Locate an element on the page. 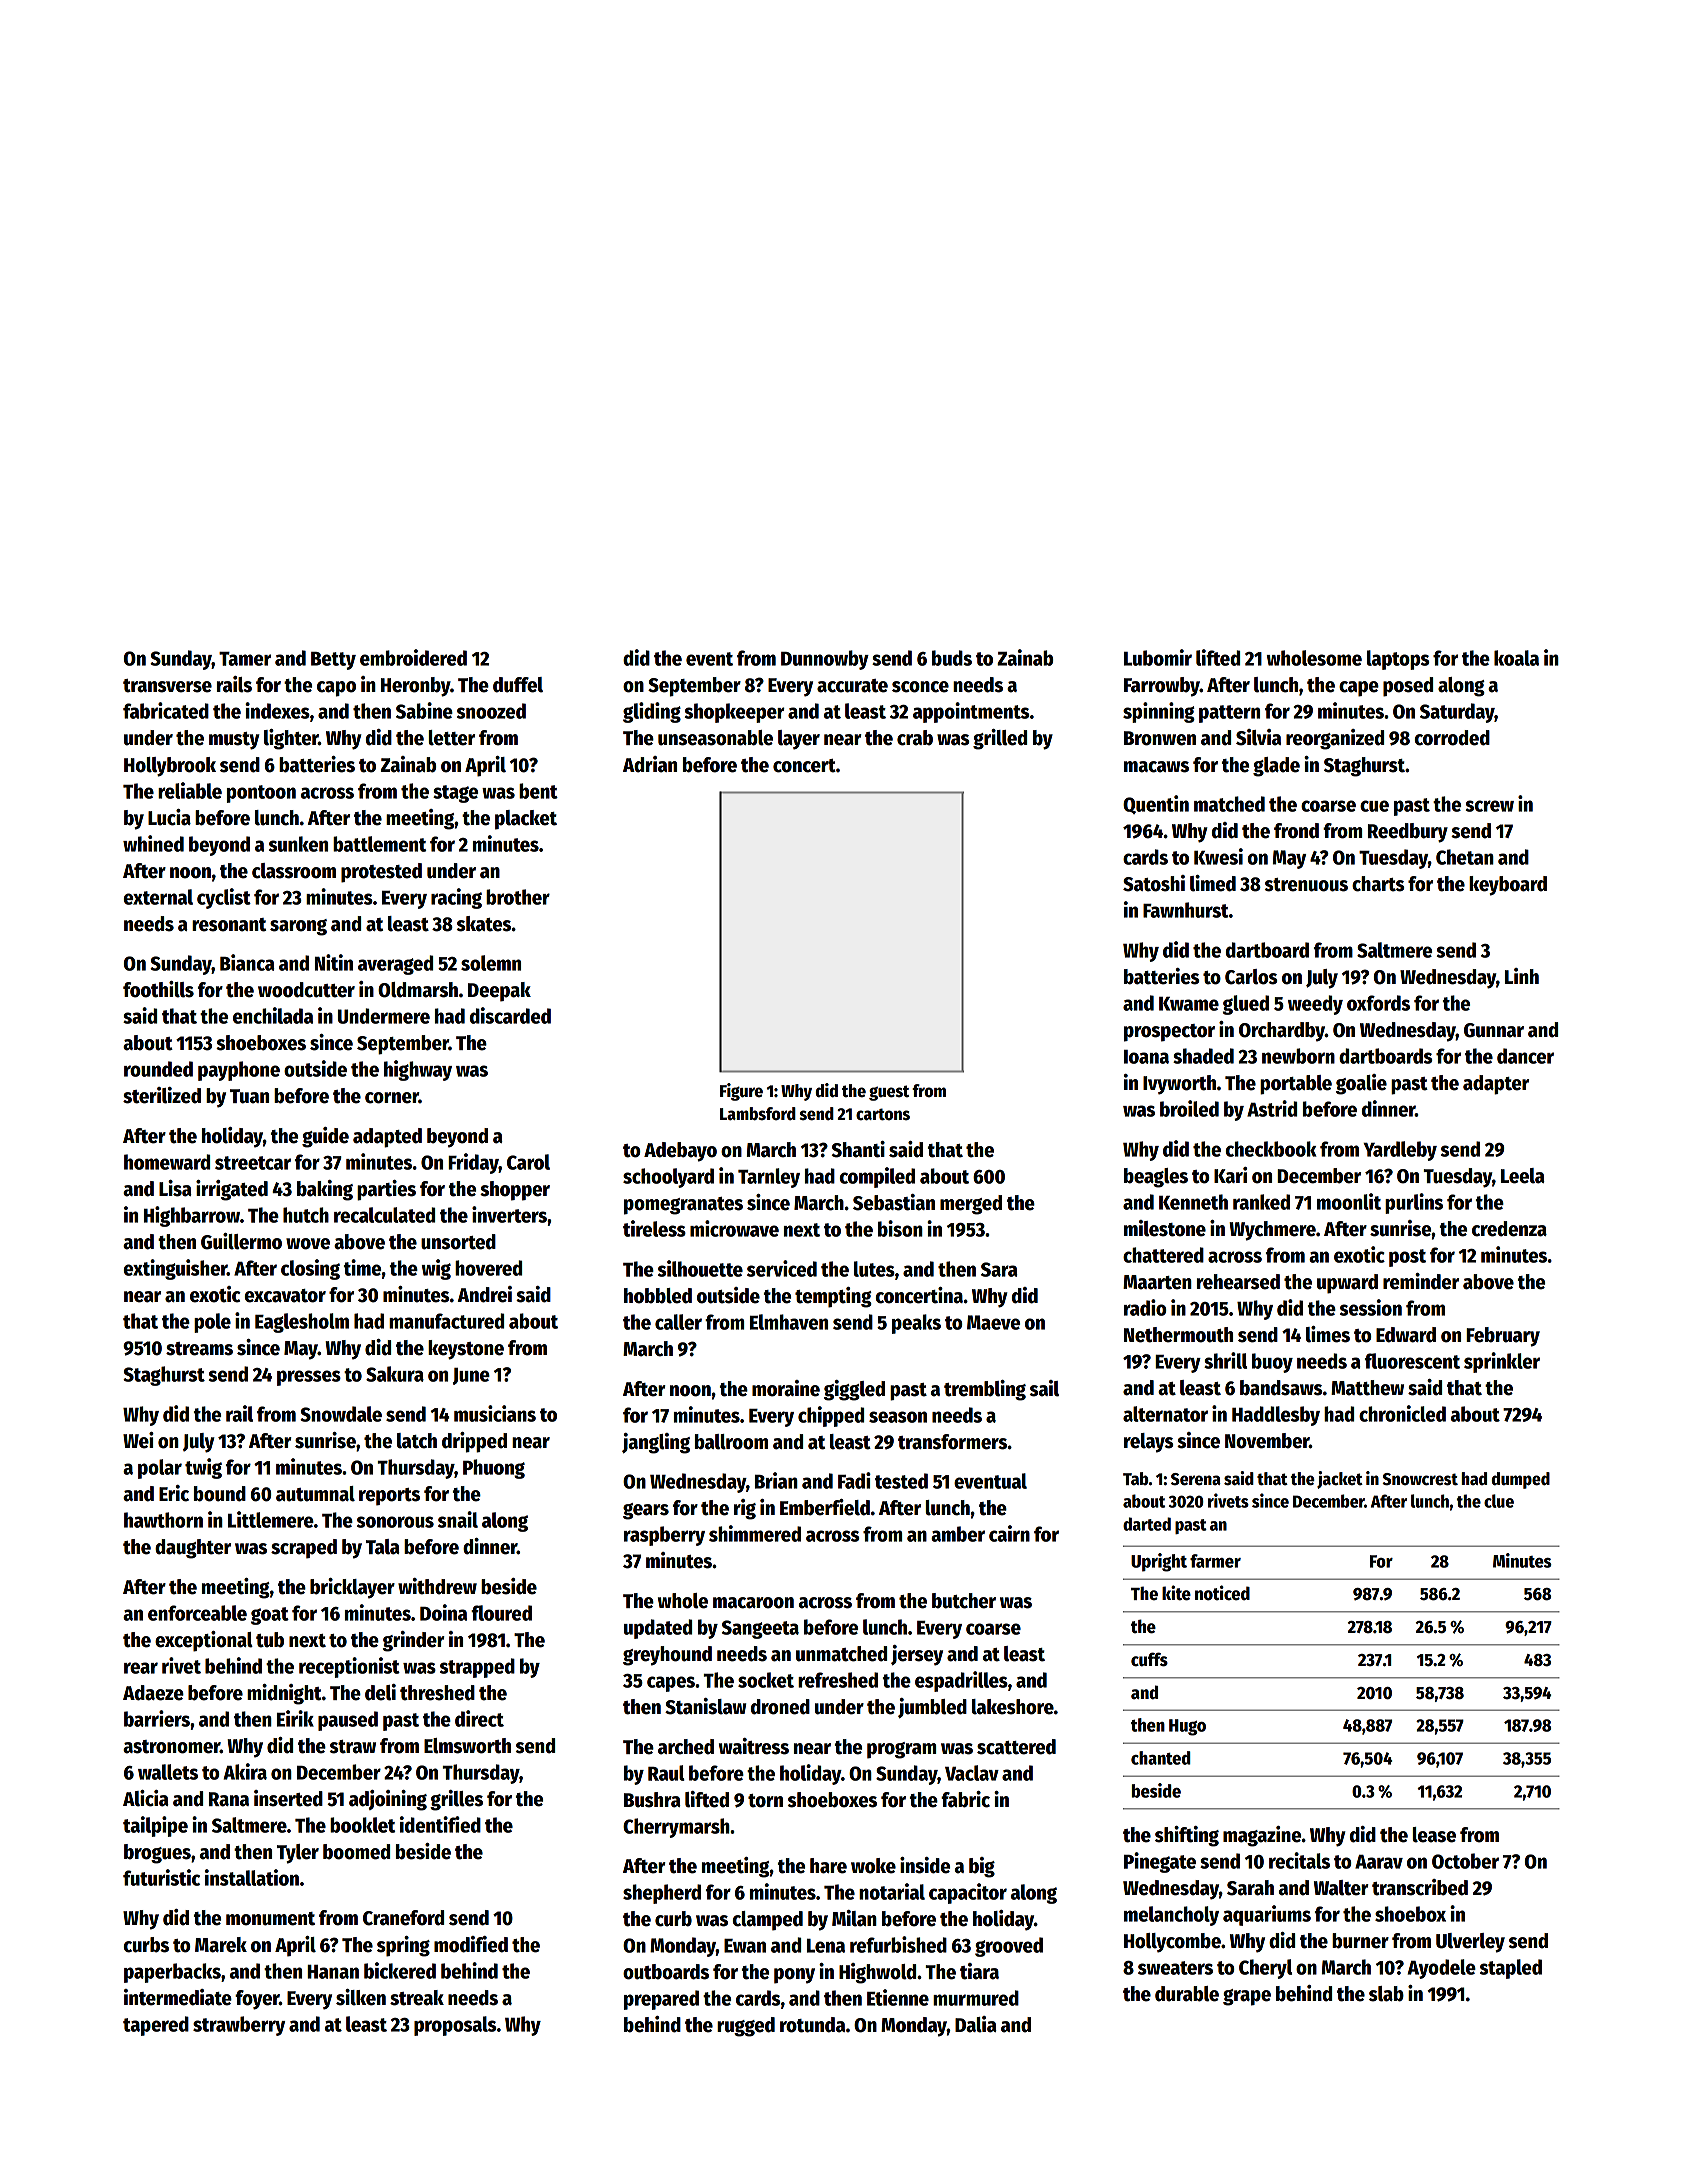  brother is located at coordinates (518, 897).
